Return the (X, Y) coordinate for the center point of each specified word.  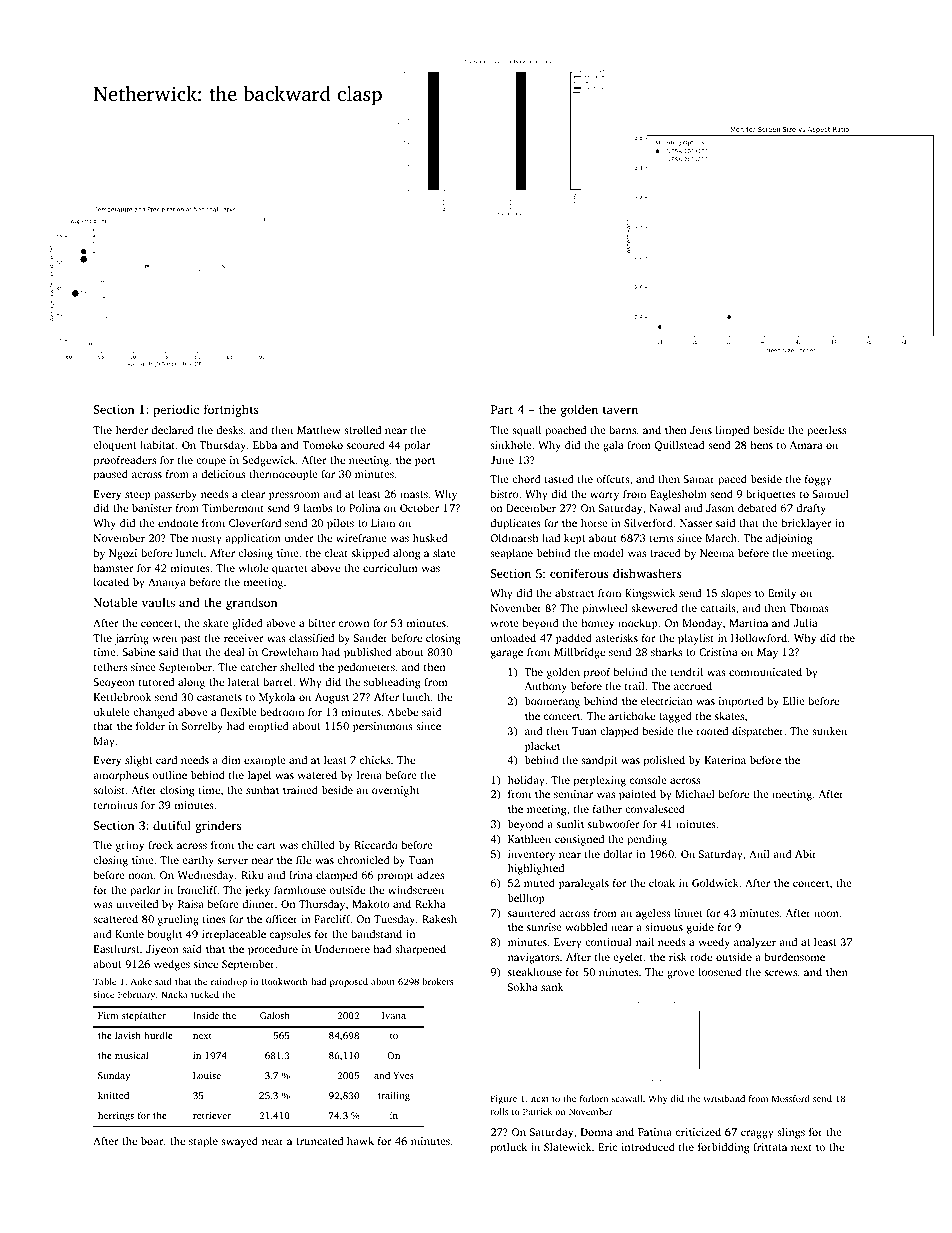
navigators (533, 958)
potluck (509, 1148)
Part (502, 409)
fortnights (231, 410)
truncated (319, 1141)
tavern (620, 410)
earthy (198, 861)
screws (781, 973)
